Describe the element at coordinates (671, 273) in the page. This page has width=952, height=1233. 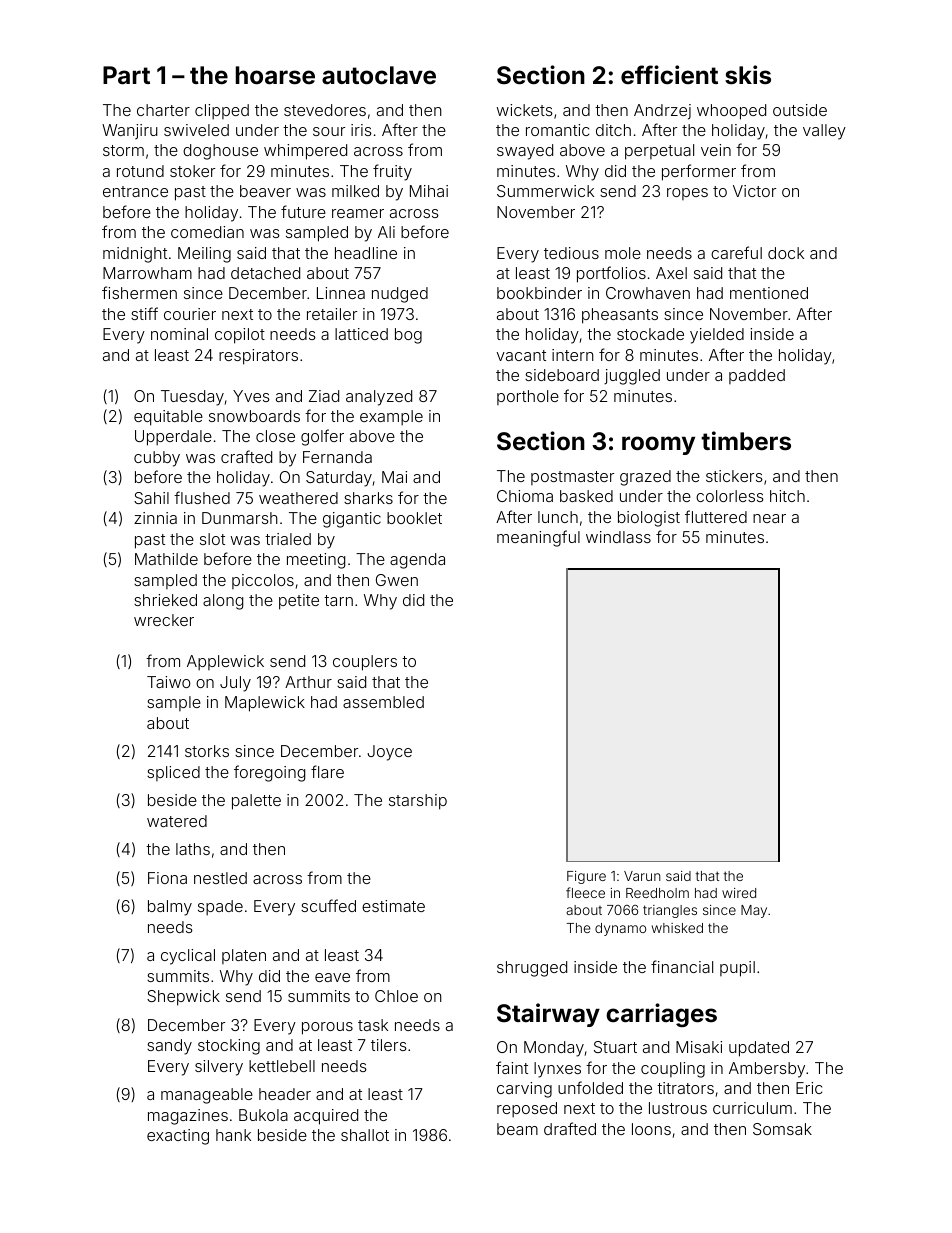
I see `Axel` at that location.
